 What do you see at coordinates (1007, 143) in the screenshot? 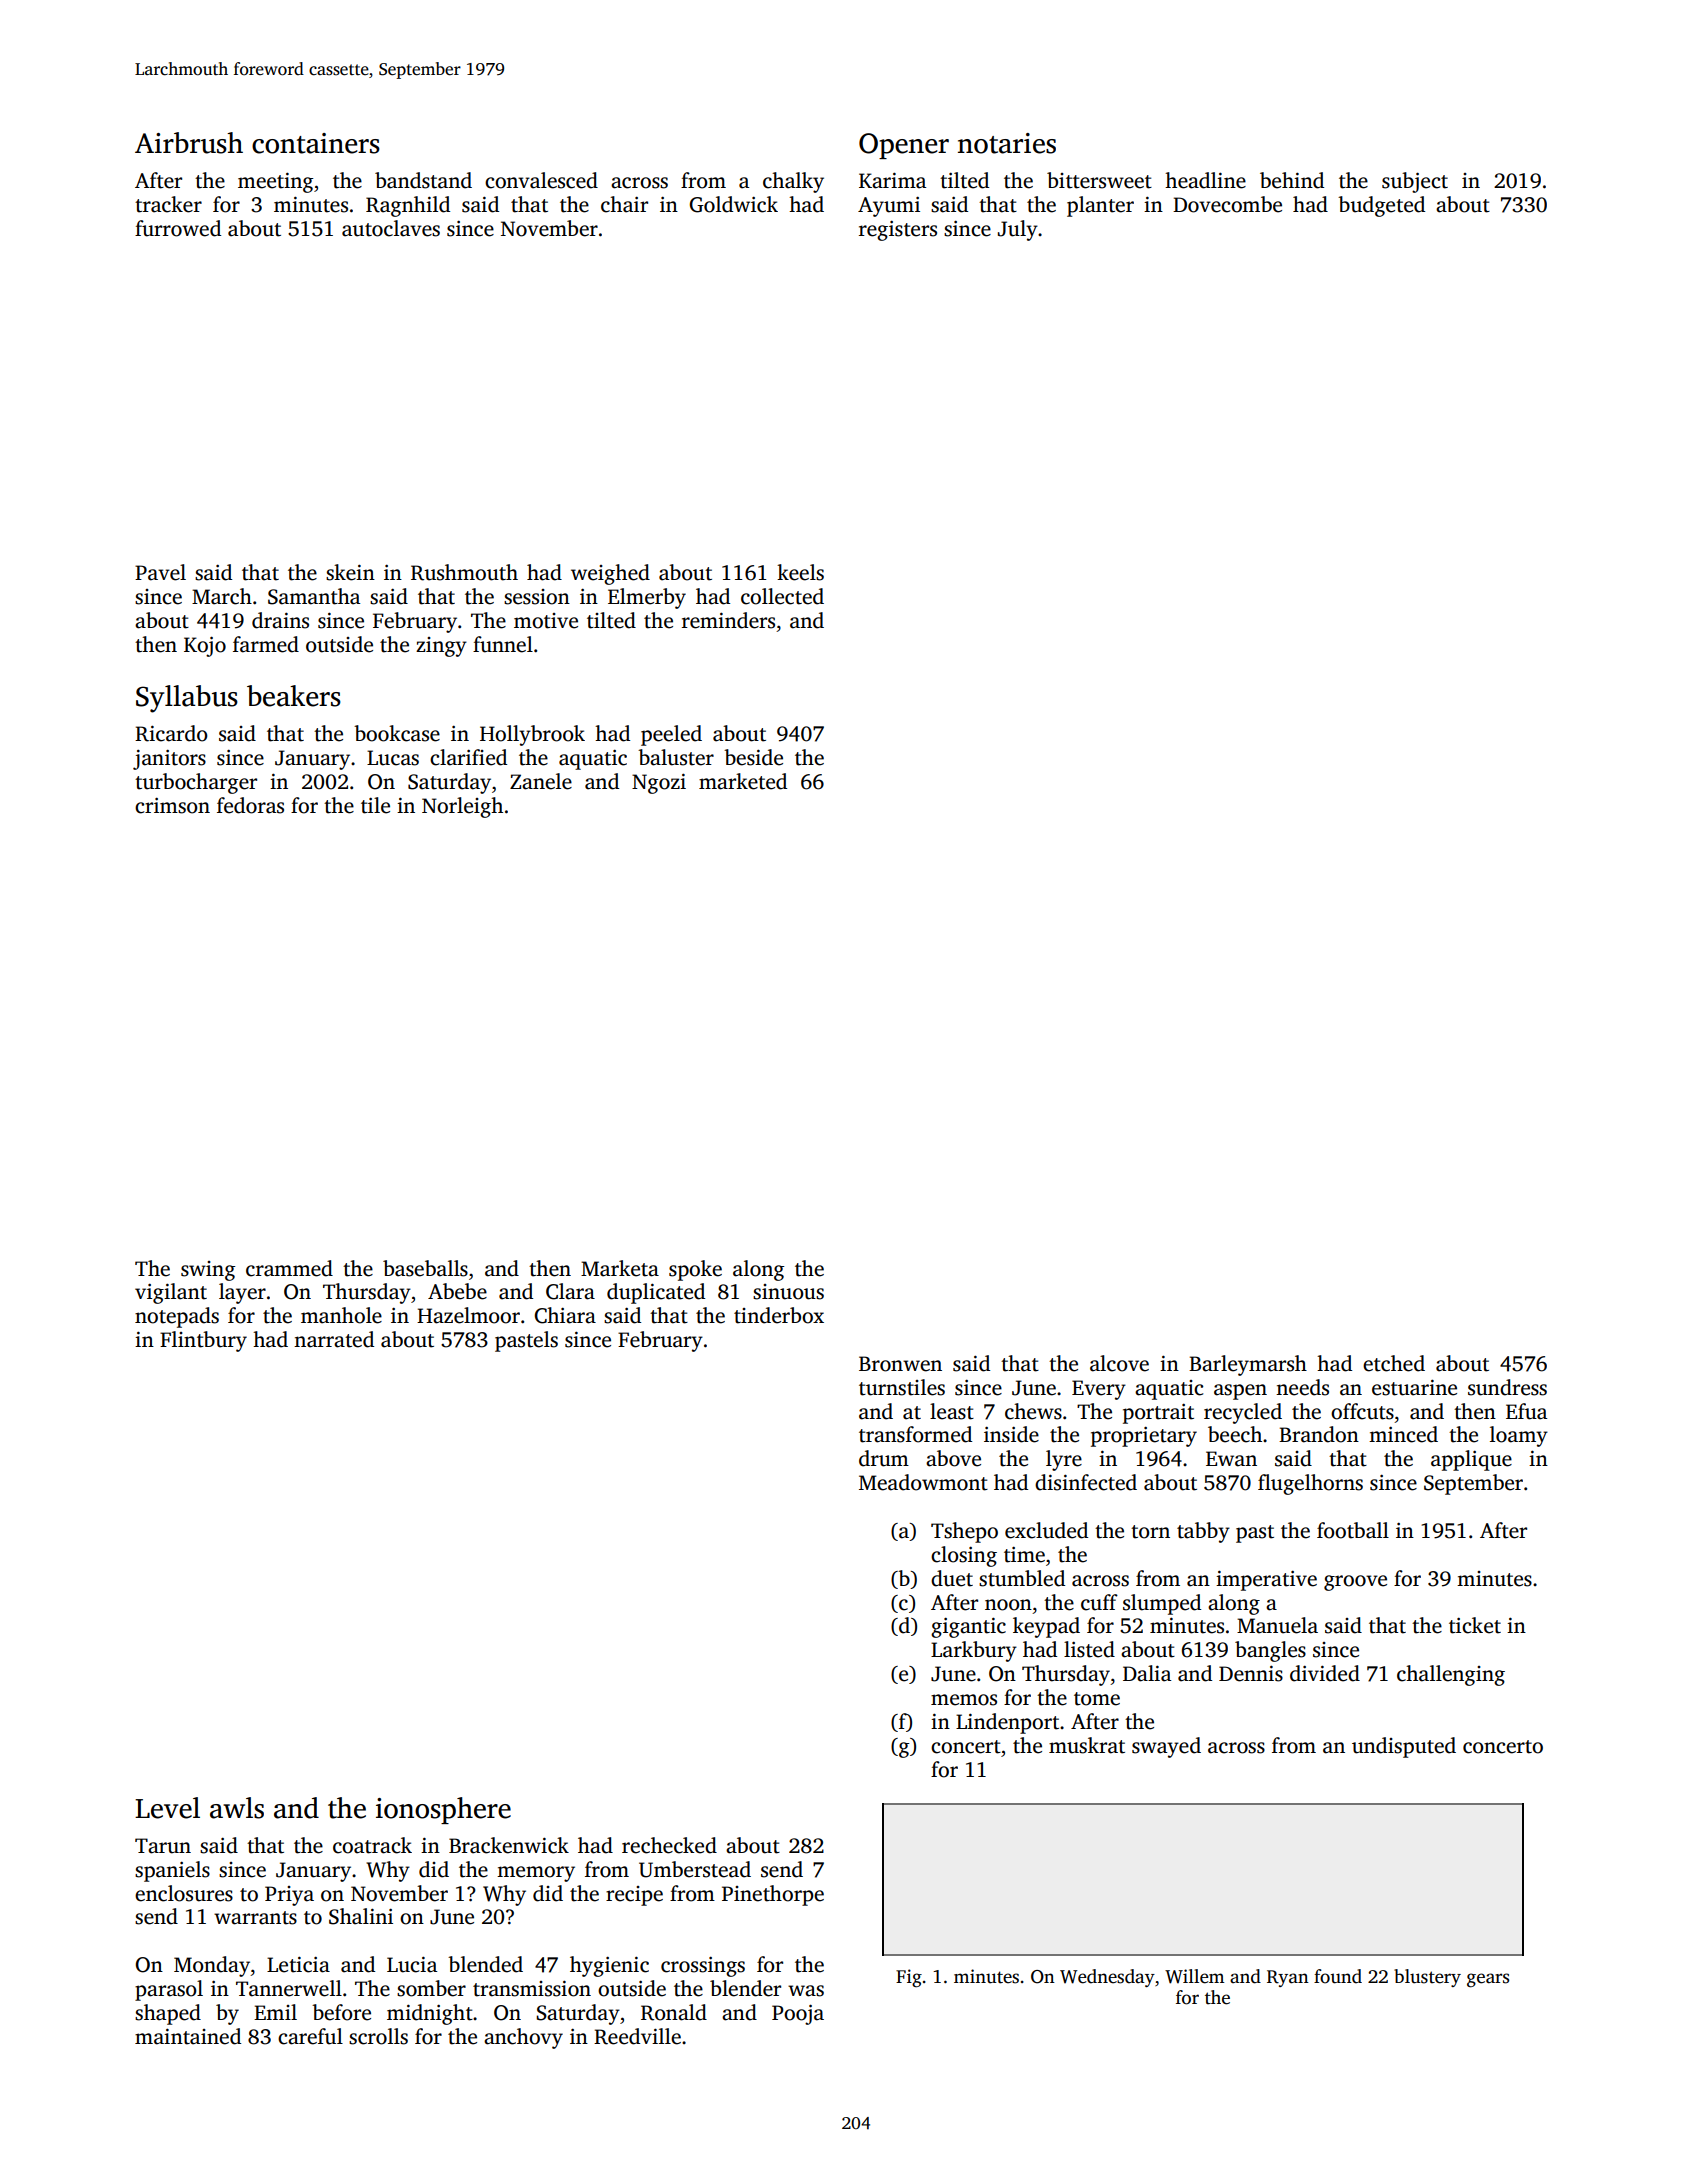
I see `notaries` at bounding box center [1007, 143].
